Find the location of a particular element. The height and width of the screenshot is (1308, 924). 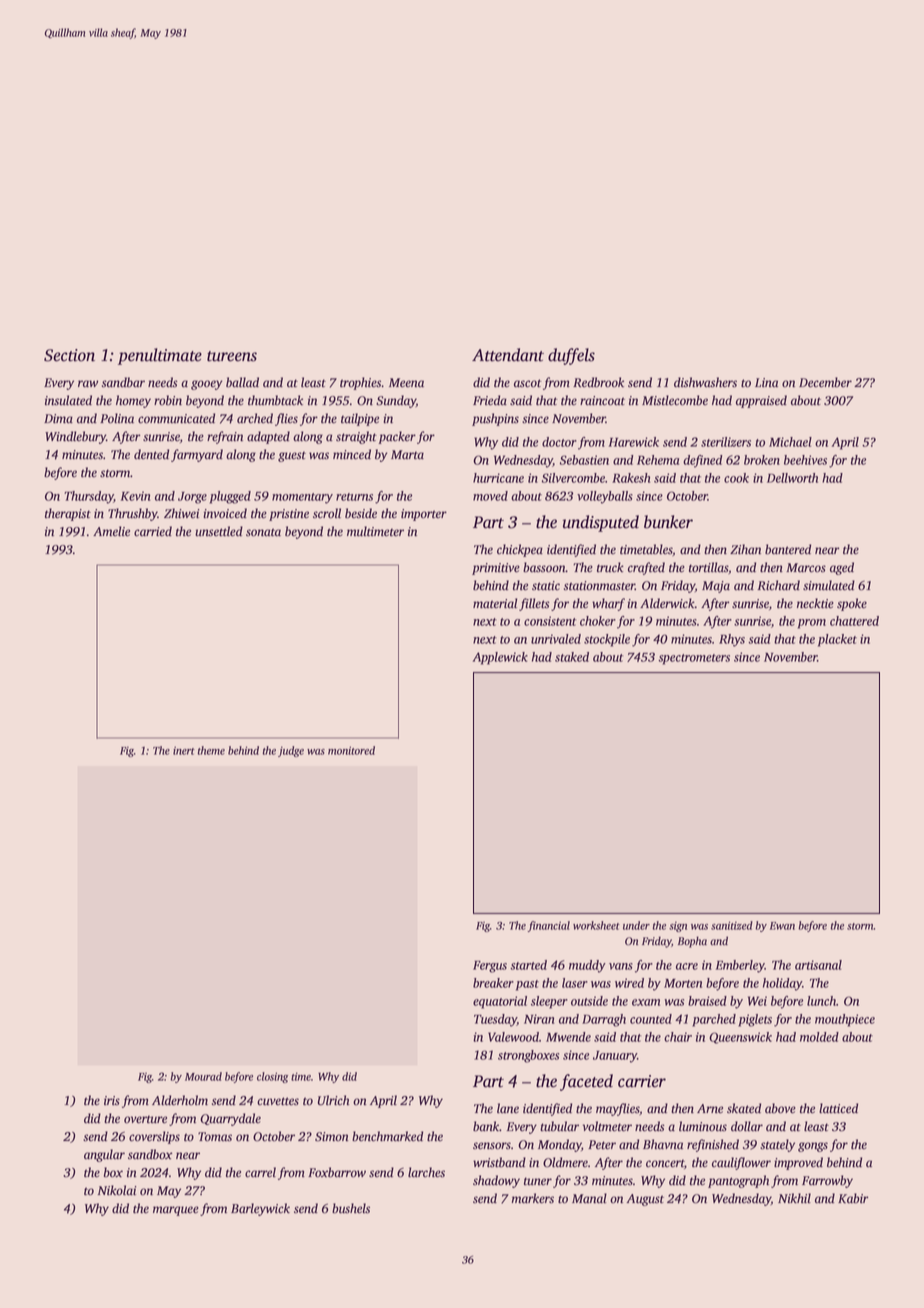

Nikolai is located at coordinates (117, 1190).
